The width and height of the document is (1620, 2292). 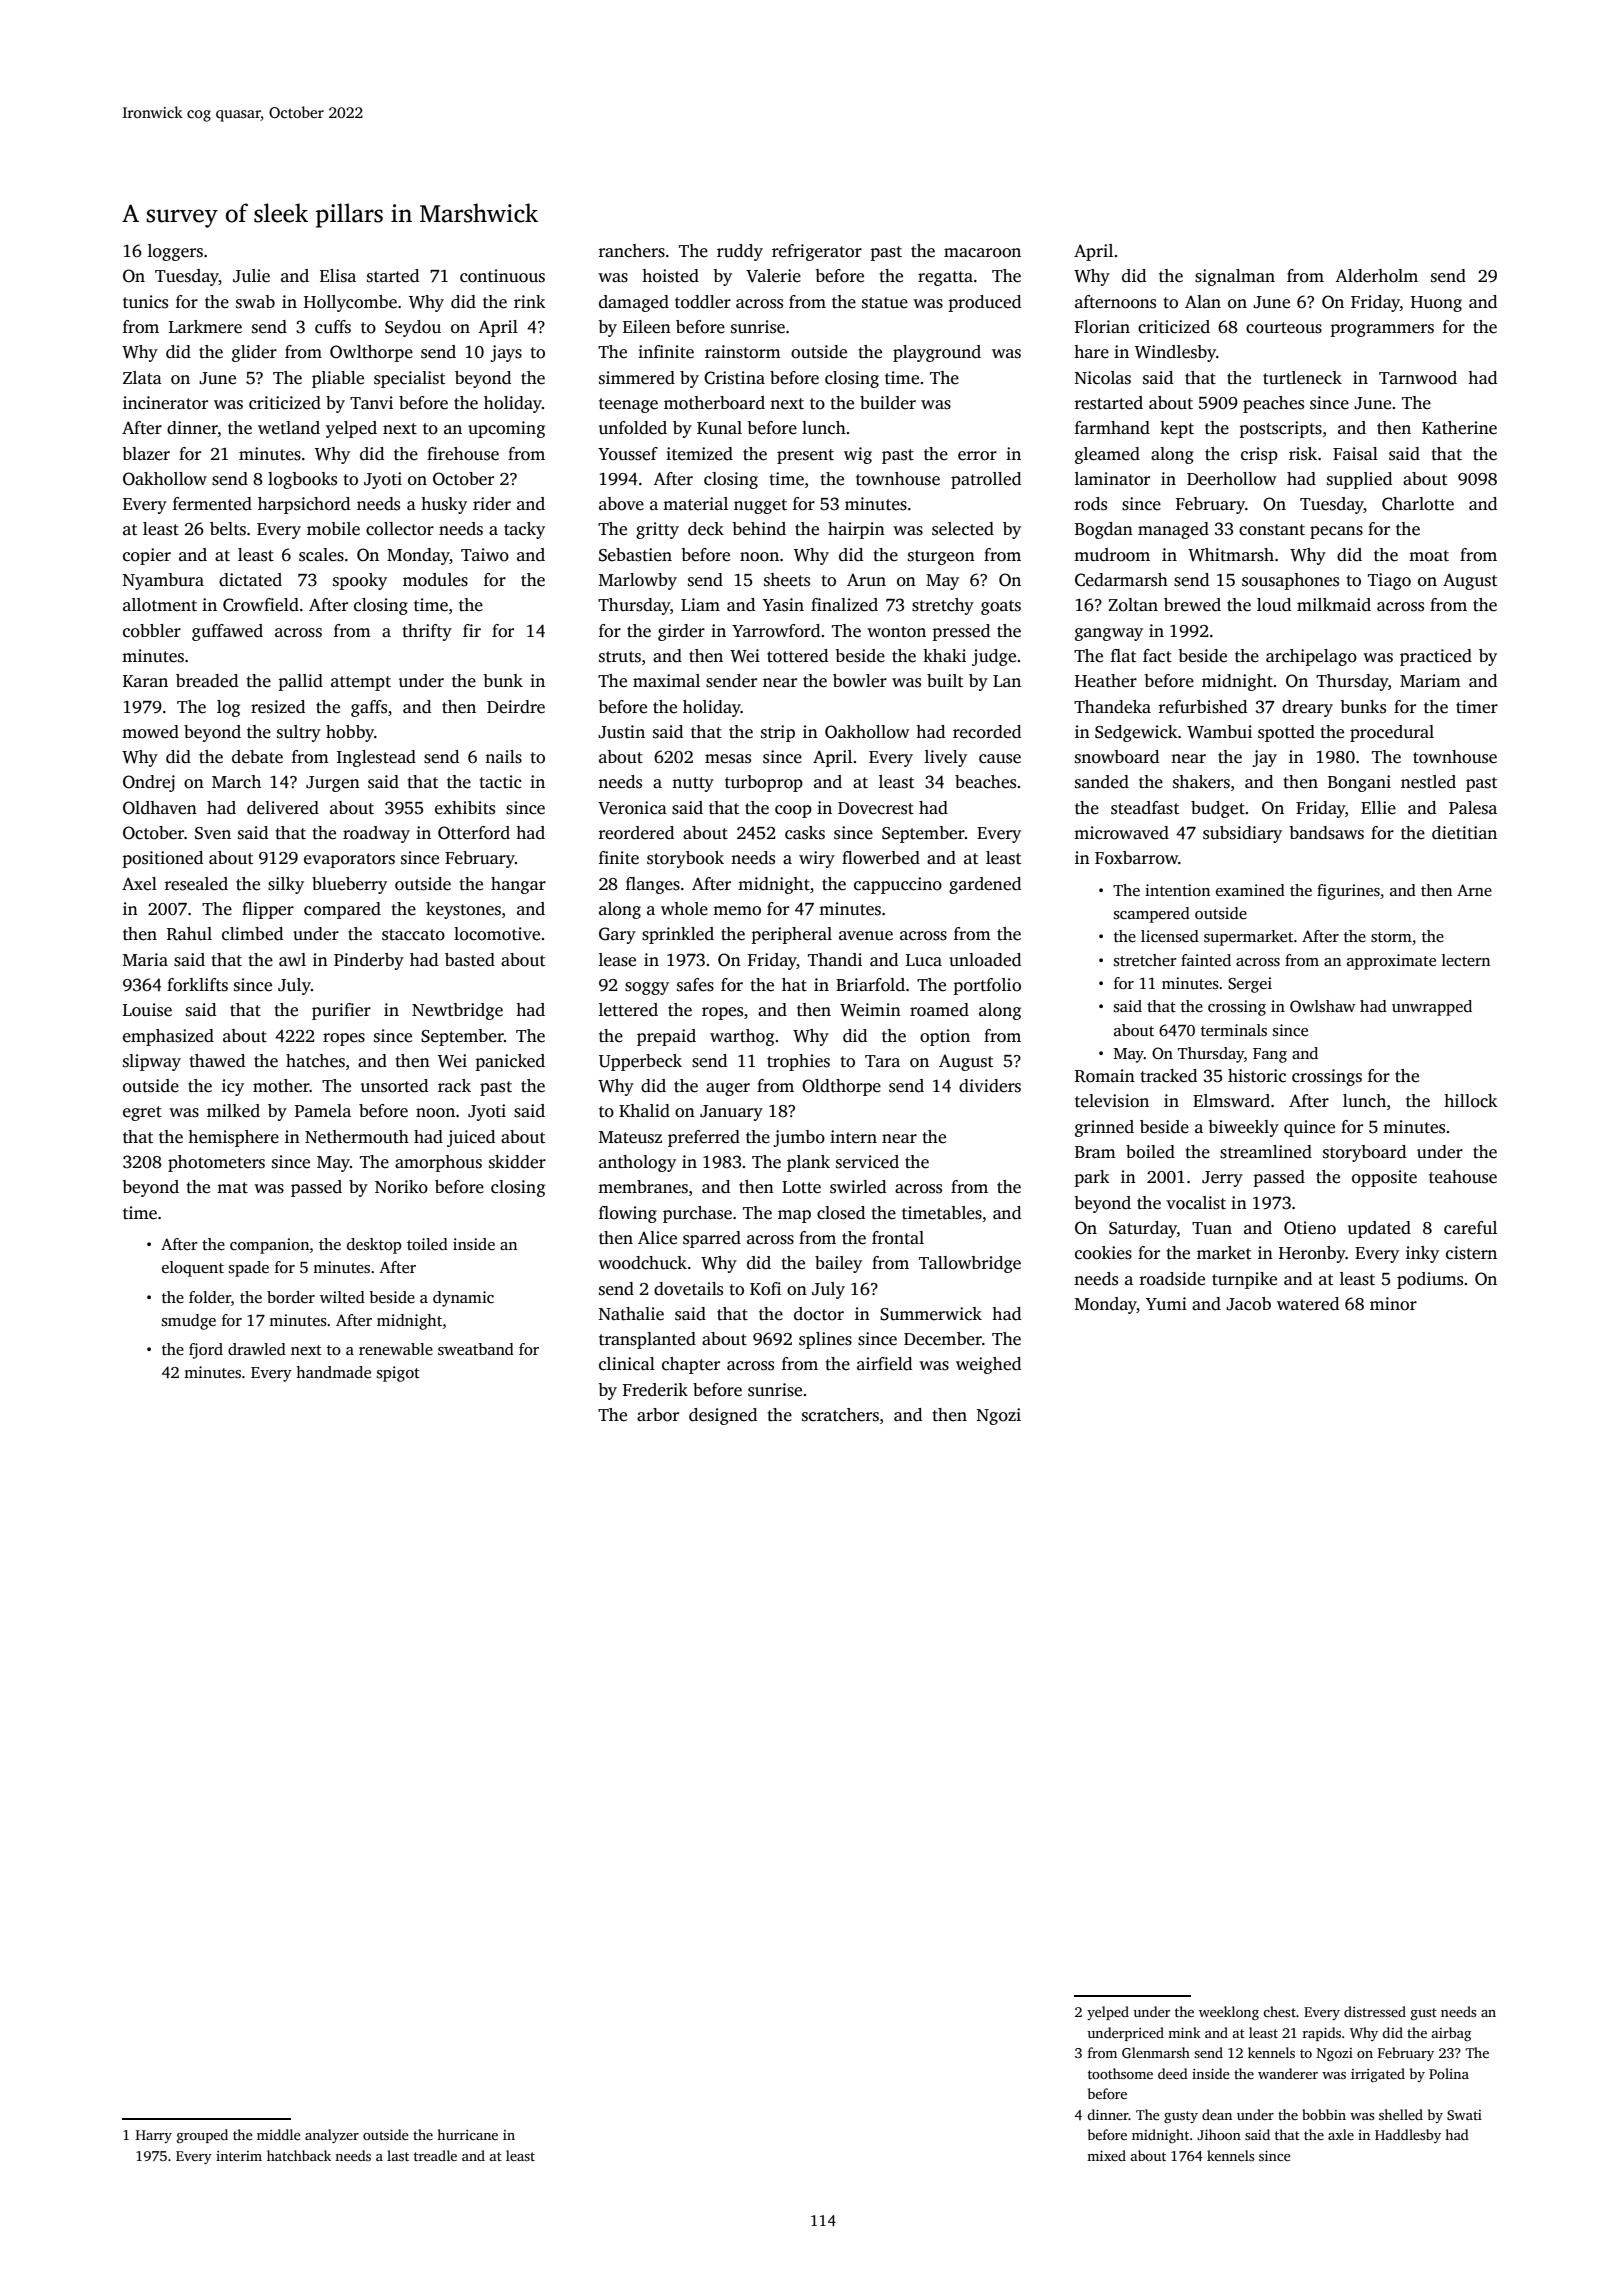 What do you see at coordinates (1229, 2013) in the document?
I see `weeklong` at bounding box center [1229, 2013].
